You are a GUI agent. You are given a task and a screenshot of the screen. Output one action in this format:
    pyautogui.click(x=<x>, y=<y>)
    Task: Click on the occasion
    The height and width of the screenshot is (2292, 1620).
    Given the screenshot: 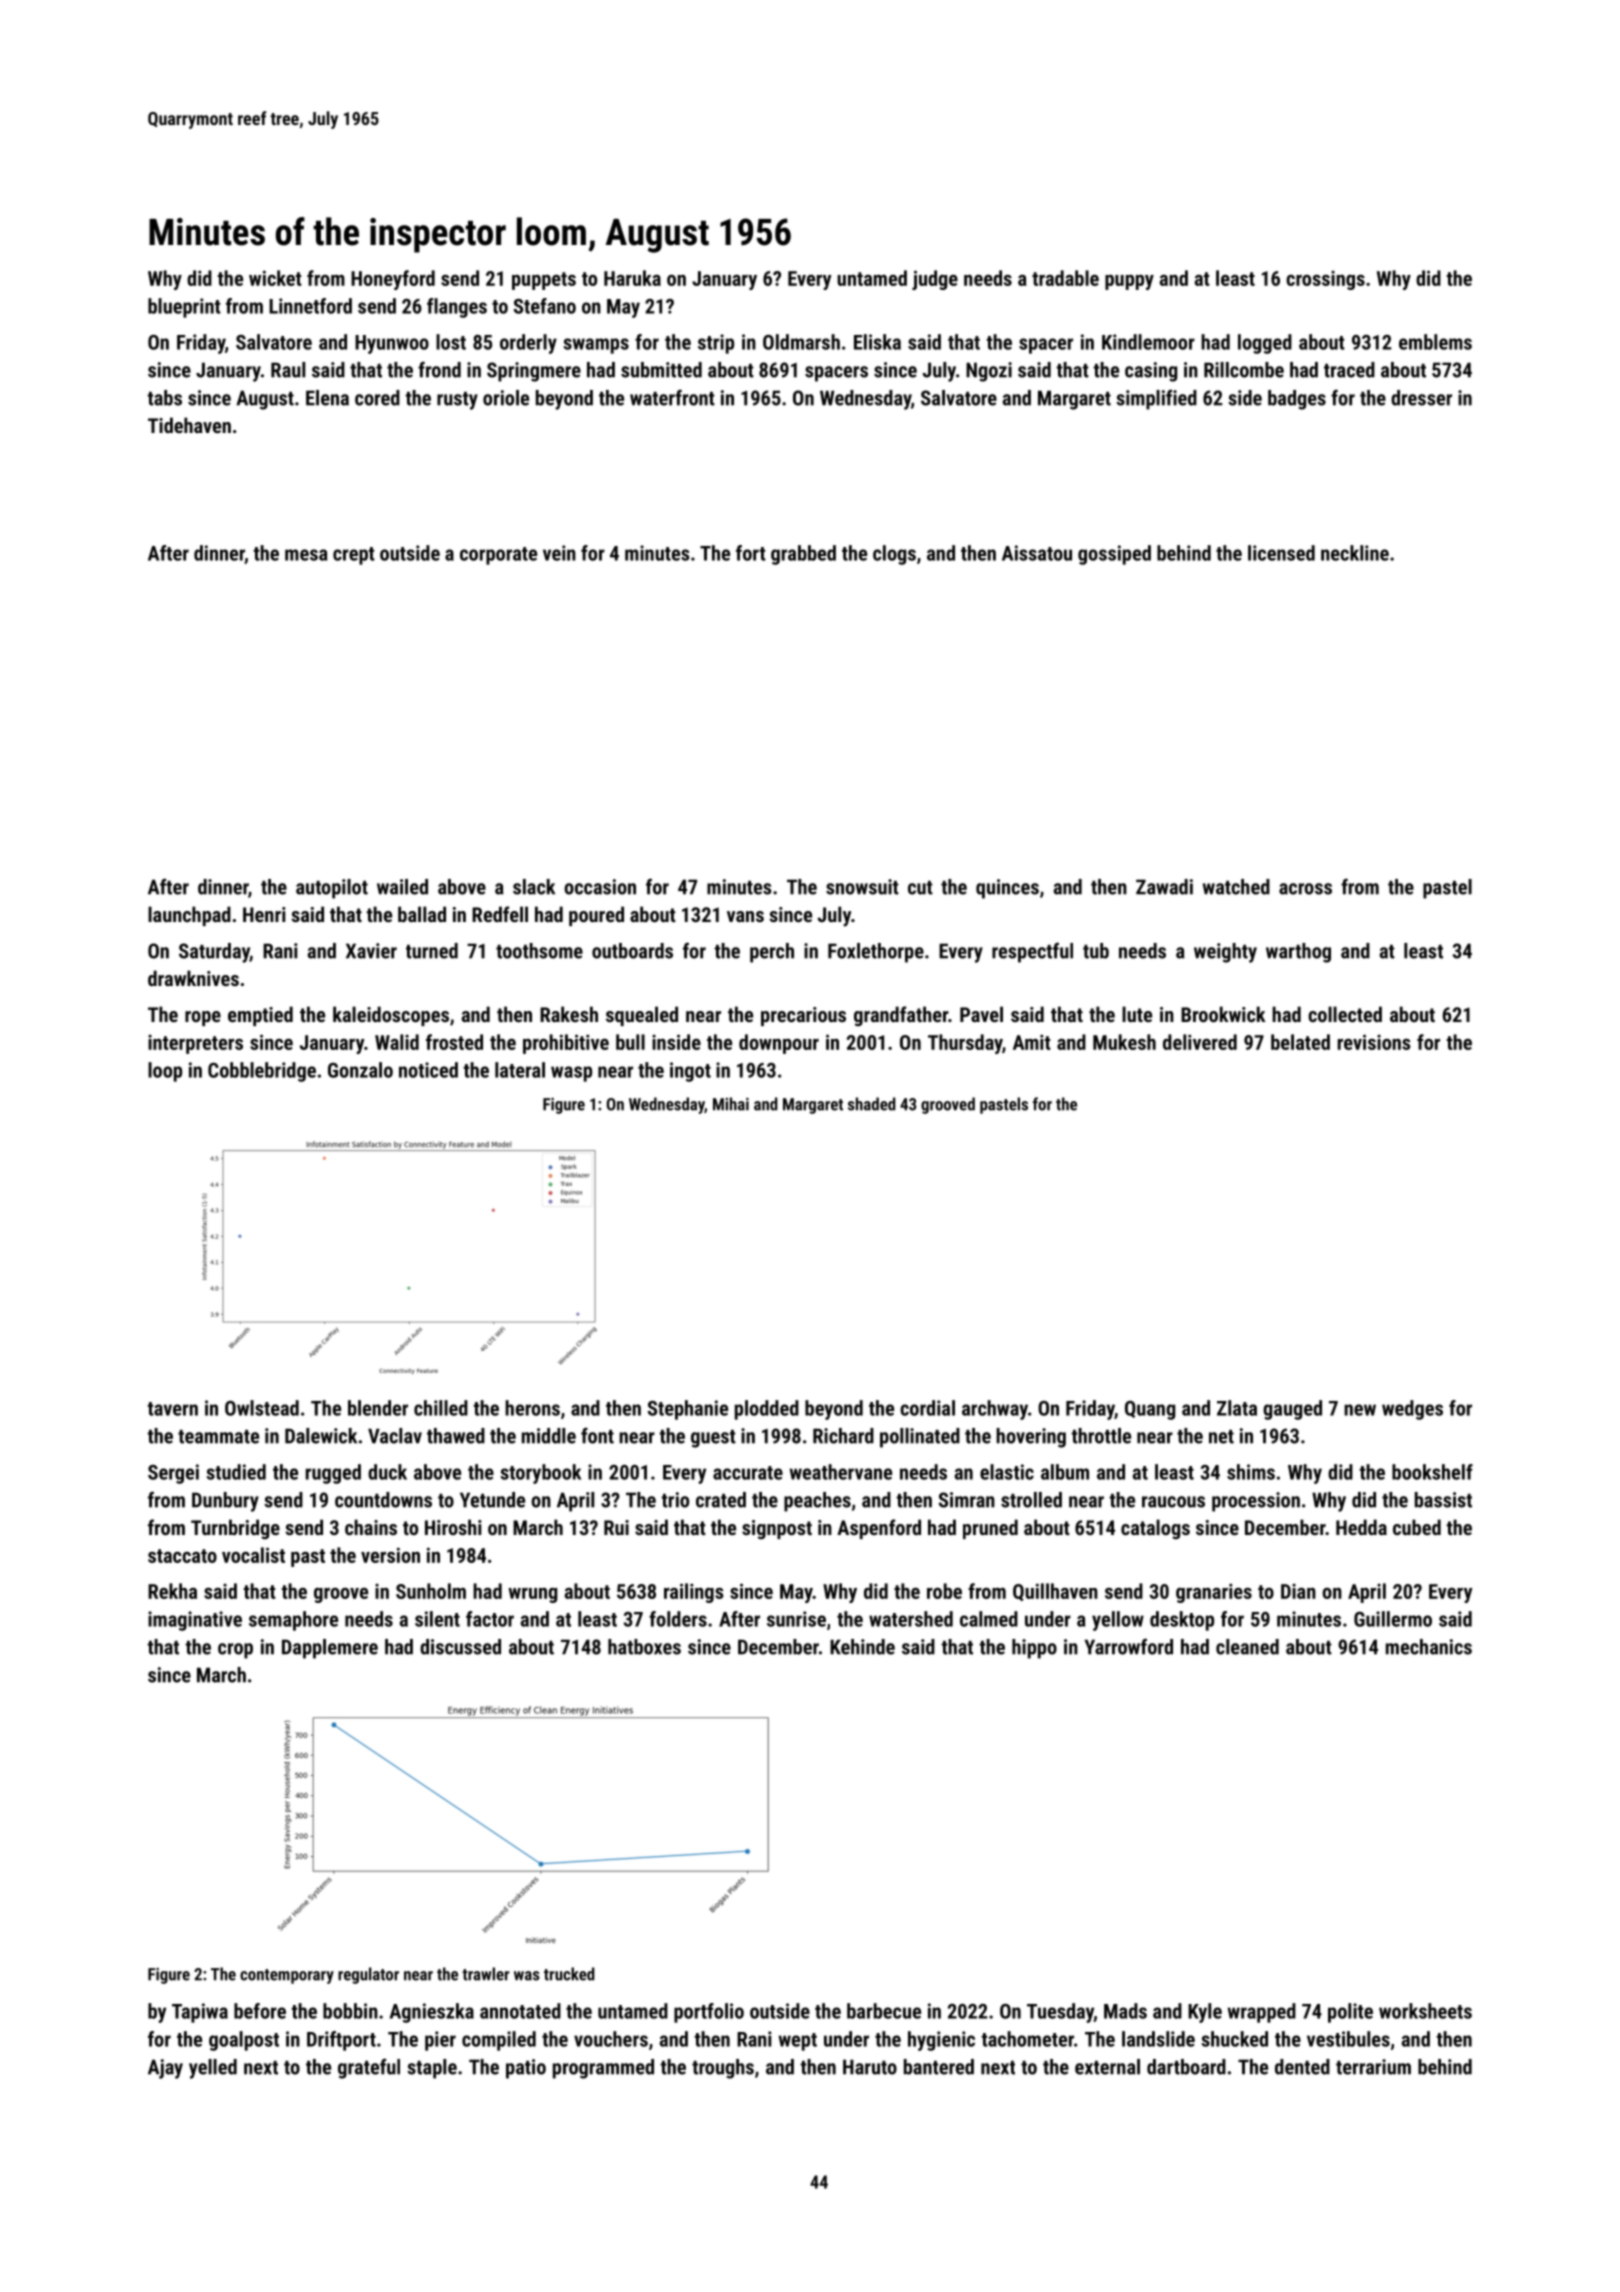 What is the action you would take?
    pyautogui.click(x=600, y=887)
